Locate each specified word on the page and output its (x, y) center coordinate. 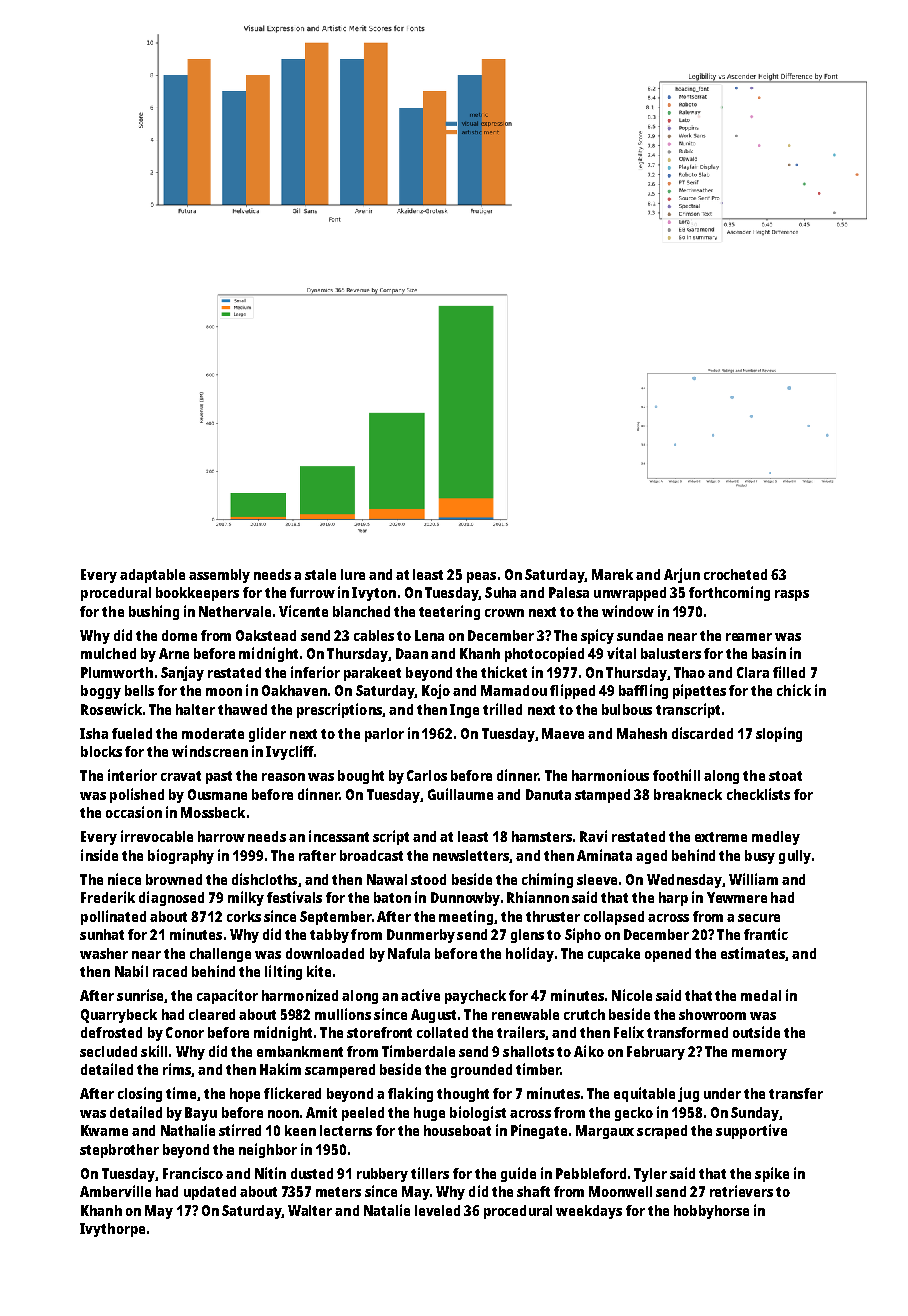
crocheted (735, 574)
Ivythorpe (112, 1230)
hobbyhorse (711, 1212)
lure (353, 574)
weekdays (589, 1212)
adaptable (152, 576)
